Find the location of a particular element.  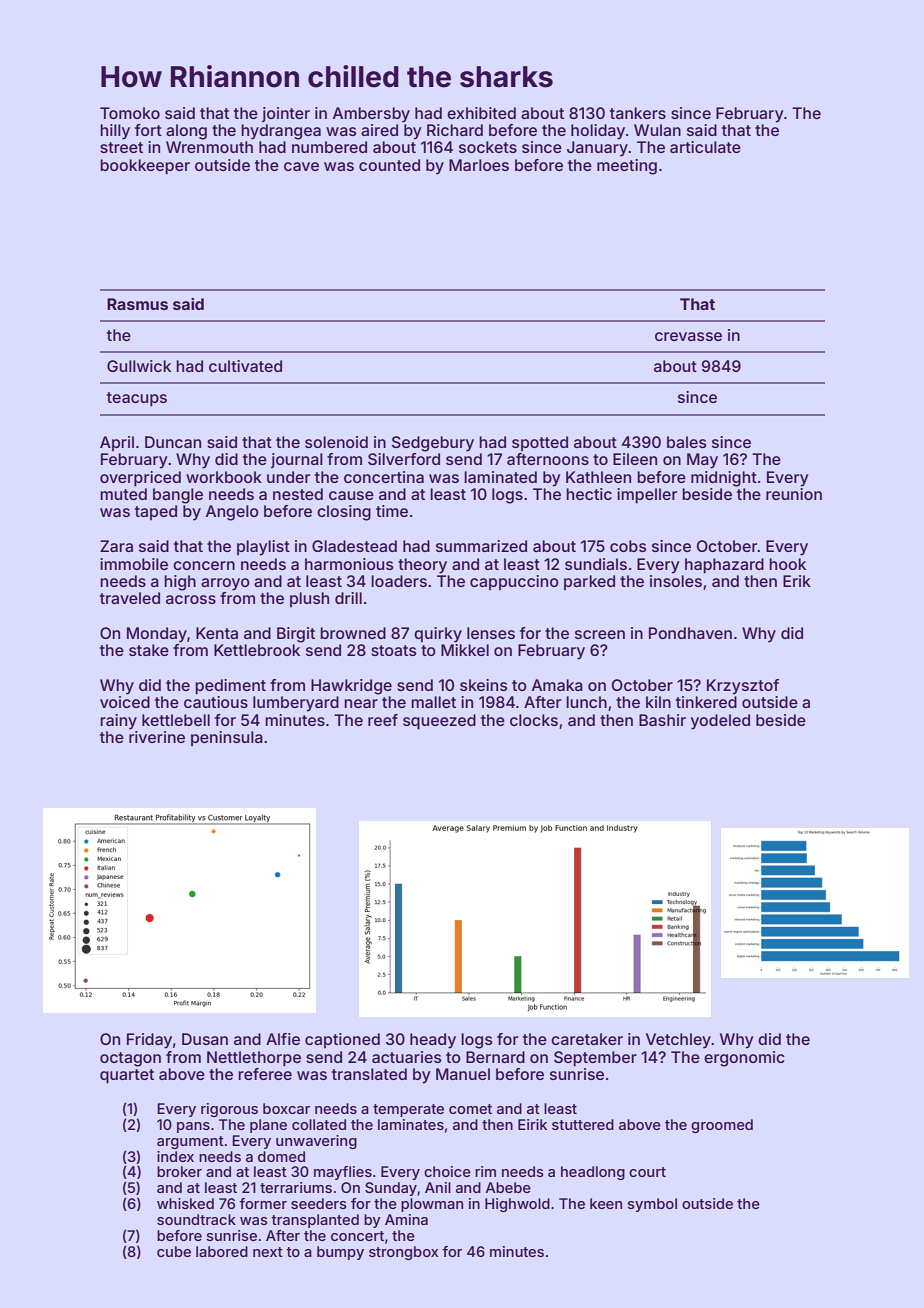

quartet is located at coordinates (127, 1076).
